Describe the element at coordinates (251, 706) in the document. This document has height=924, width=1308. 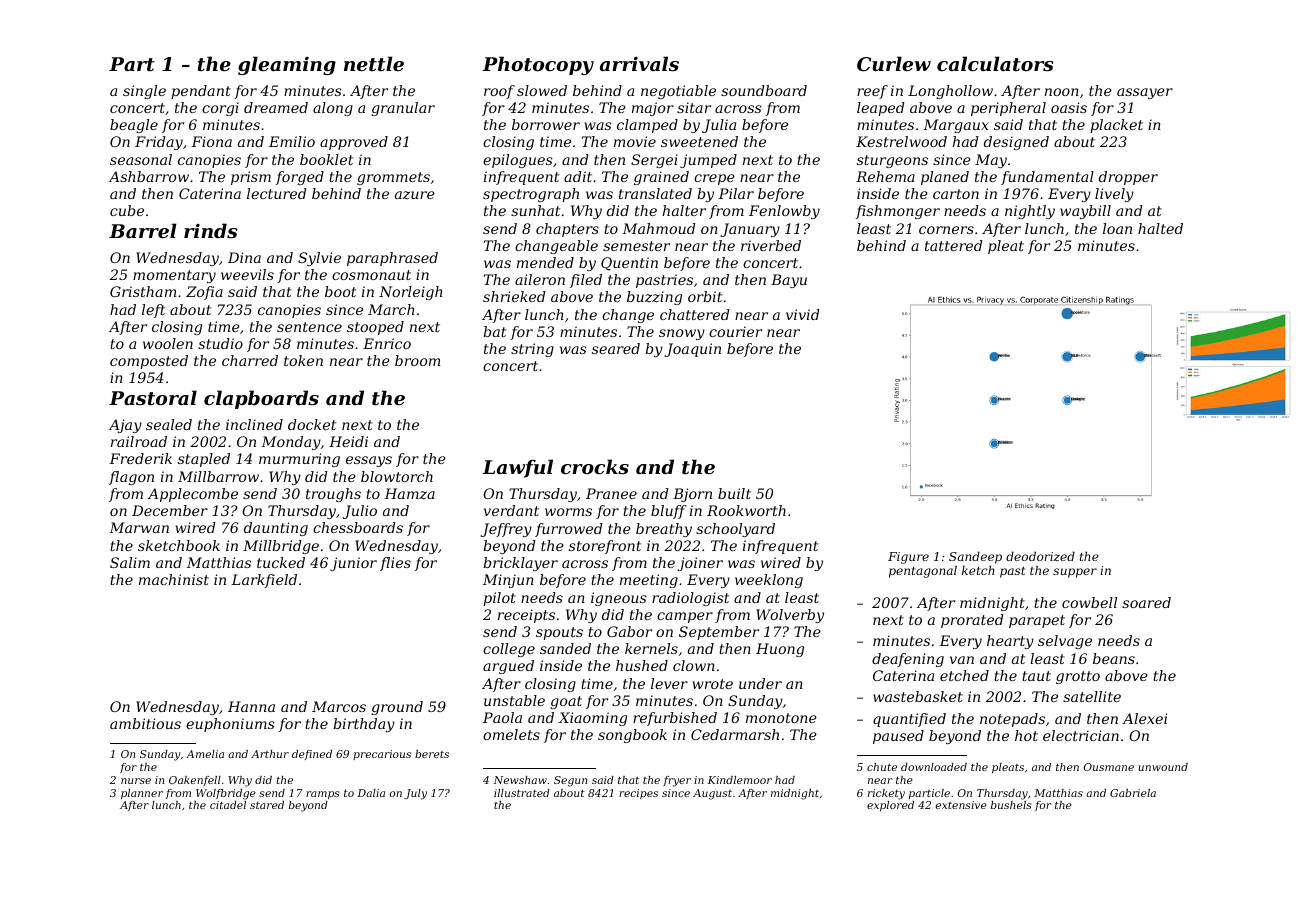
I see `Hanna` at that location.
